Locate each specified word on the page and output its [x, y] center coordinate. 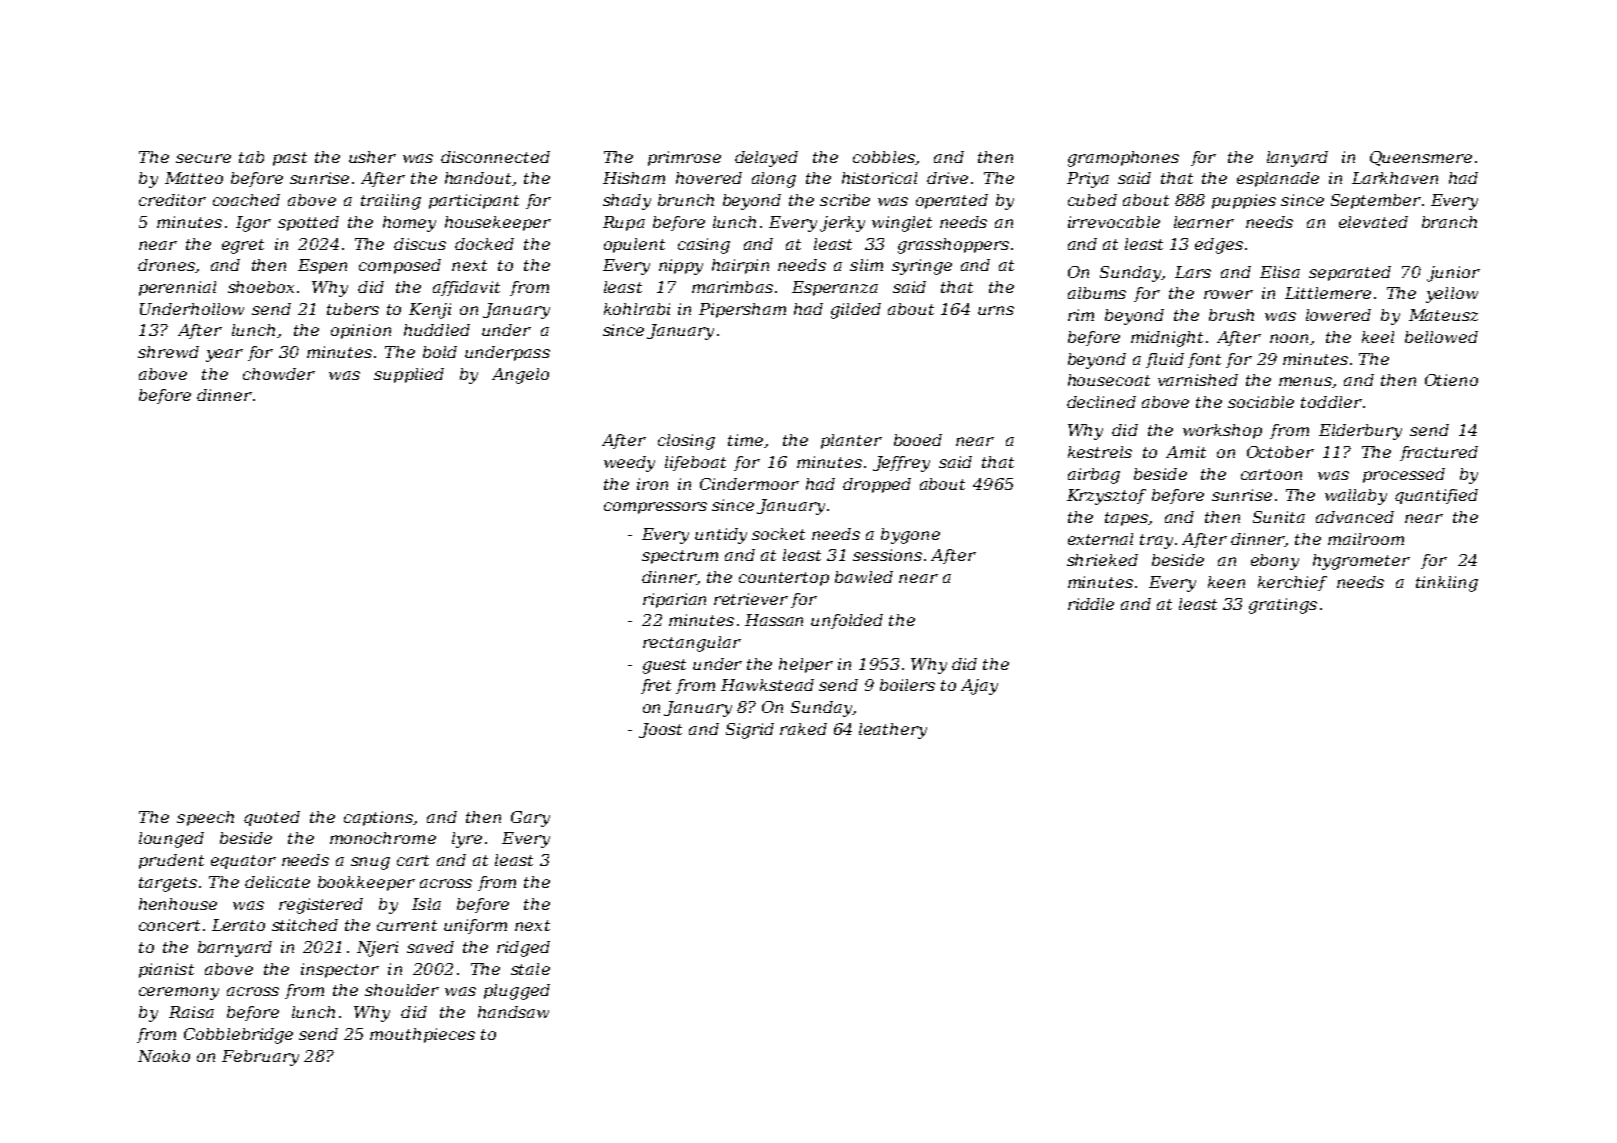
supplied [409, 375]
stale [530, 969]
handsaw [513, 1012]
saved [430, 947]
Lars [1193, 272]
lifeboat [695, 463]
